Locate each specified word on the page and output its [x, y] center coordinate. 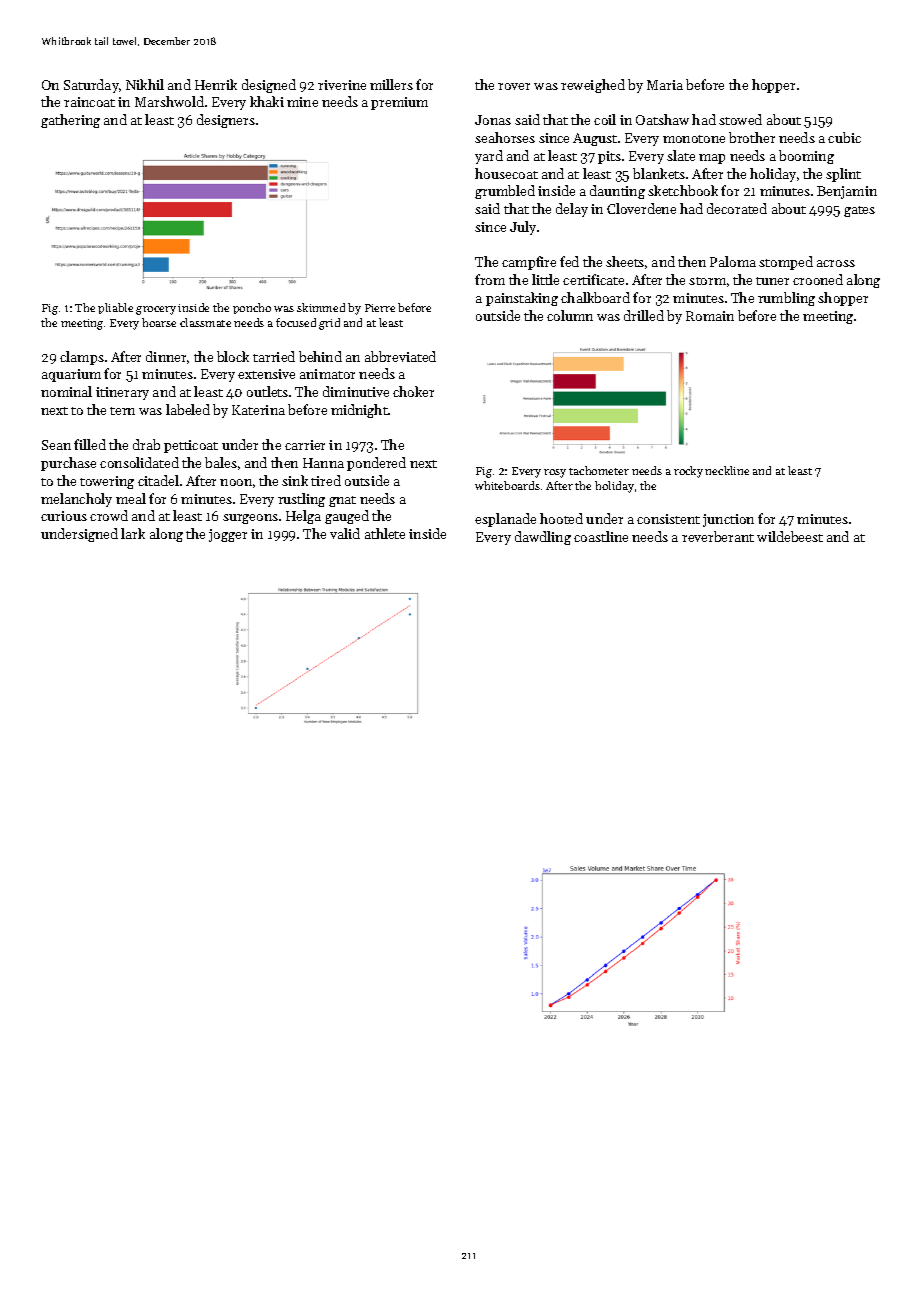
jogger [228, 535]
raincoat [89, 102]
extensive [266, 374]
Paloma [733, 261]
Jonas [493, 120]
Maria [665, 85]
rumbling [786, 299]
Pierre [380, 308]
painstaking [522, 299]
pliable [115, 308]
